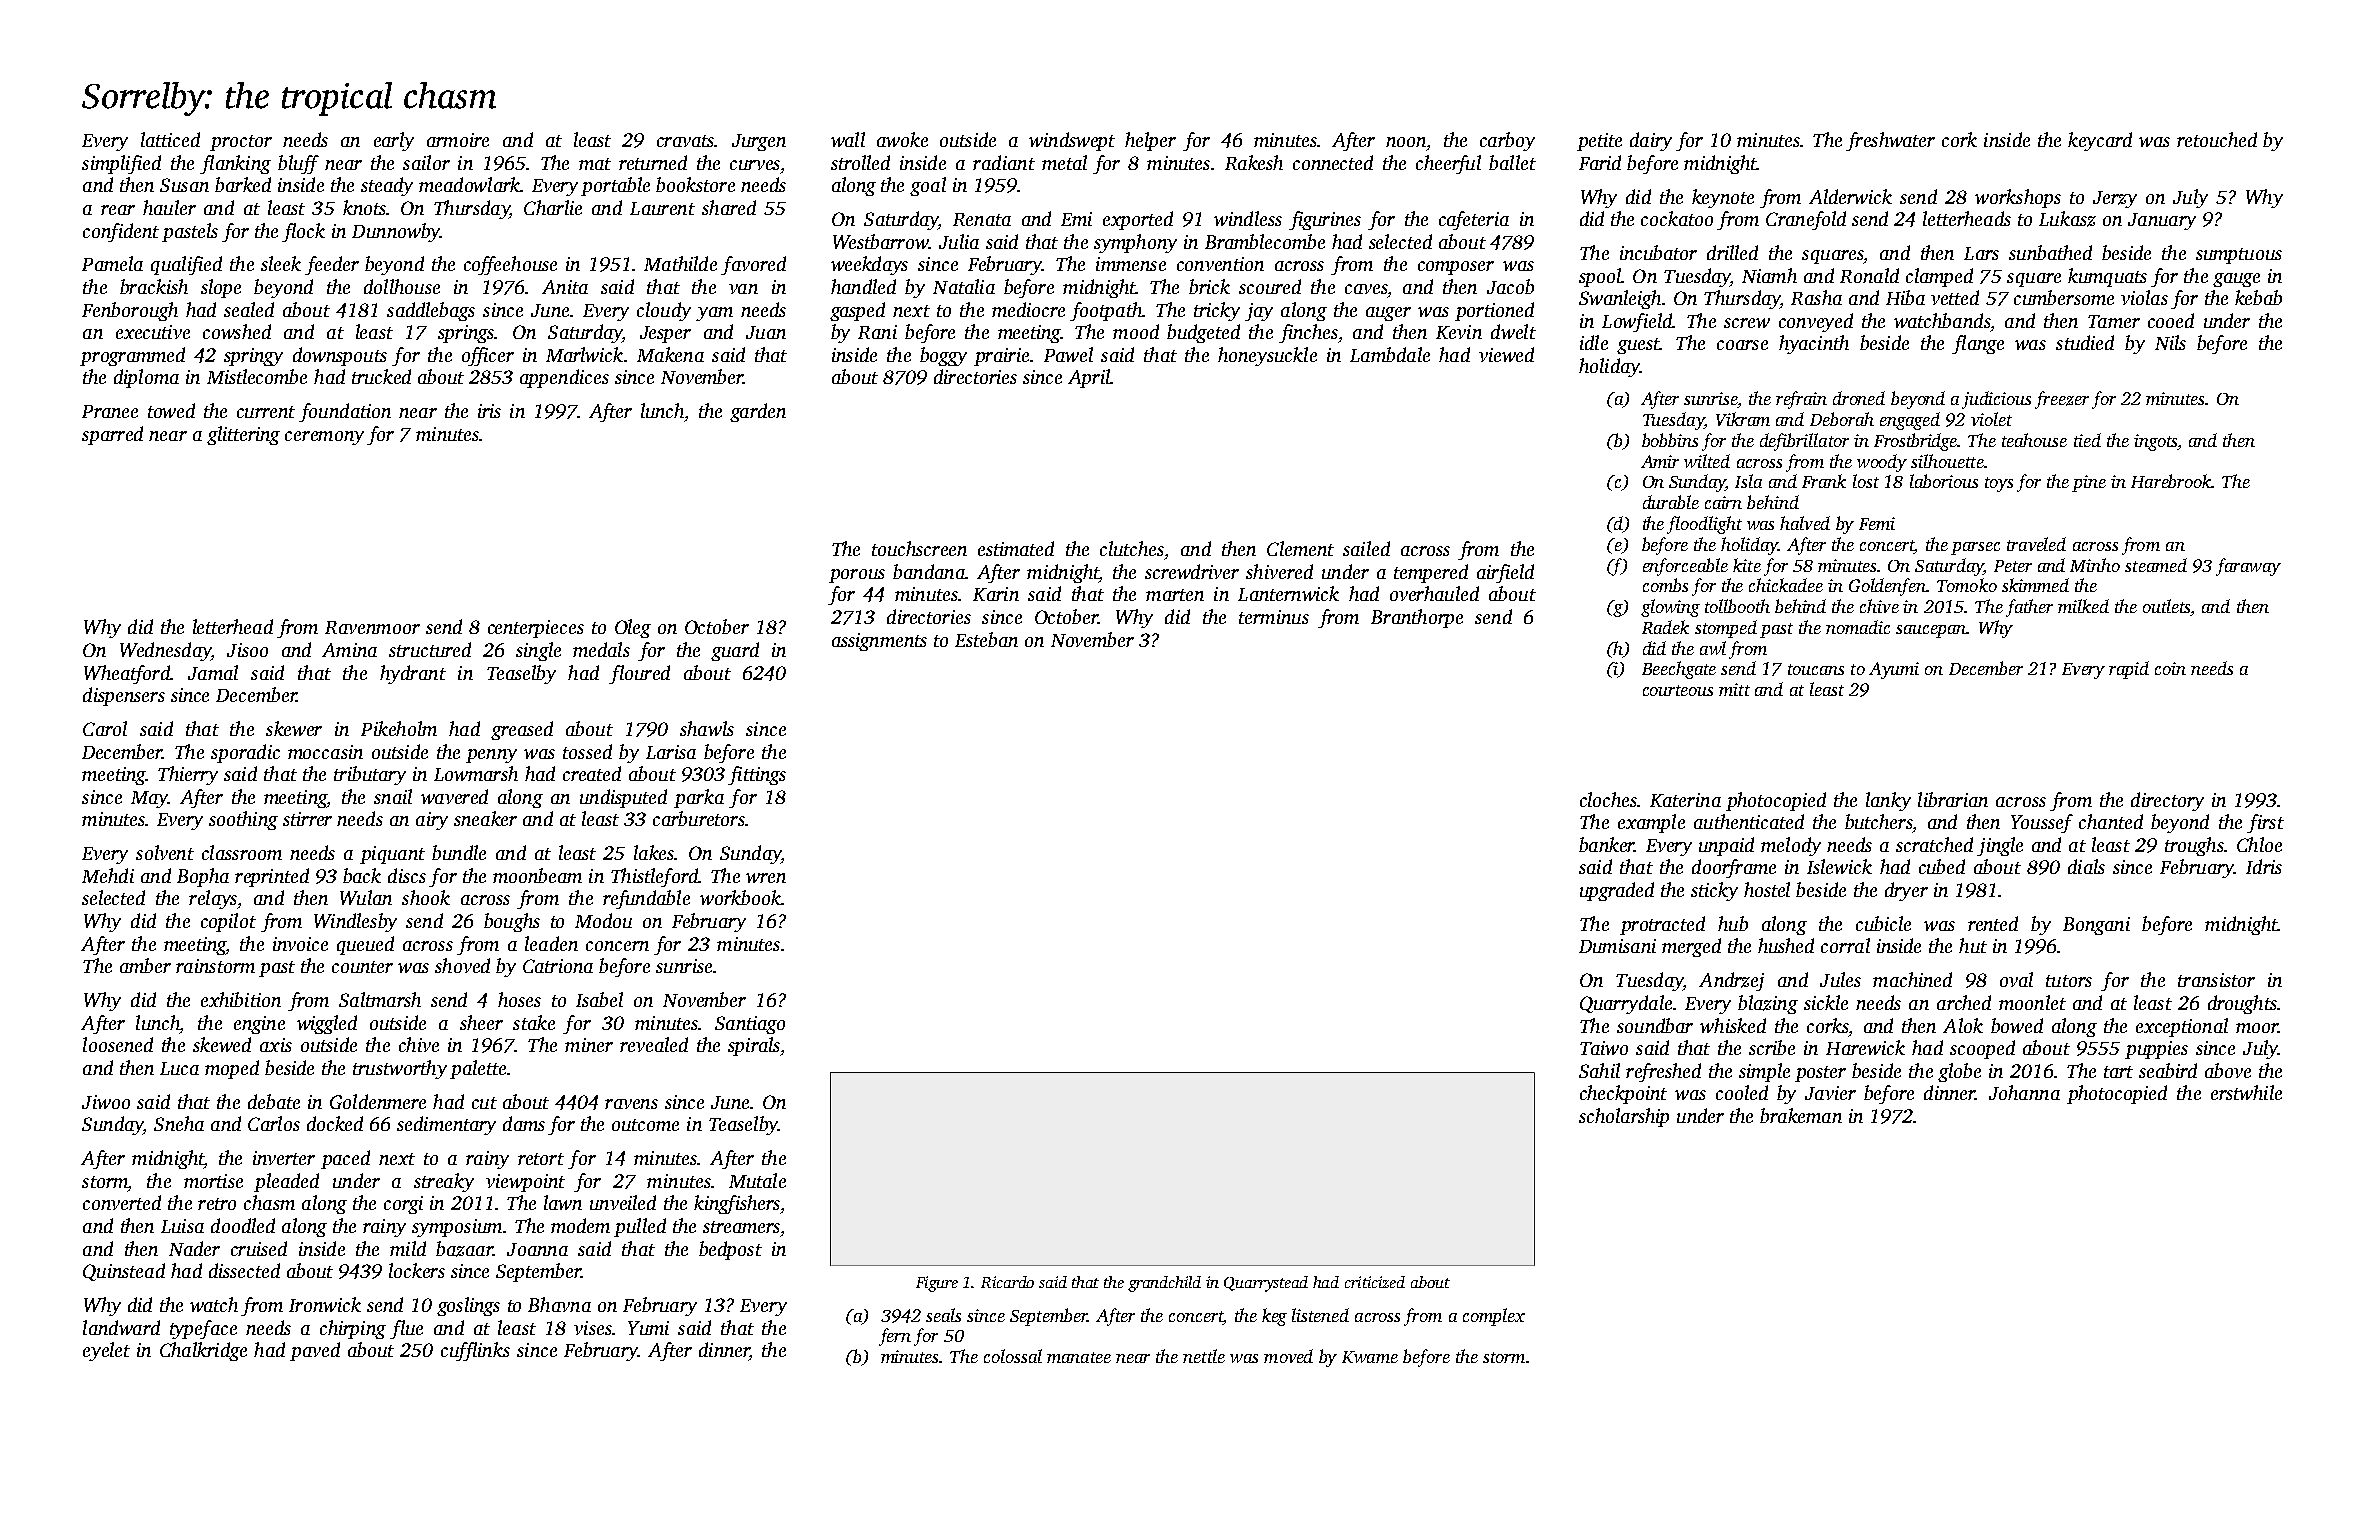 The height and width of the image is (1531, 2365). I want to click on Oleg, so click(633, 628).
